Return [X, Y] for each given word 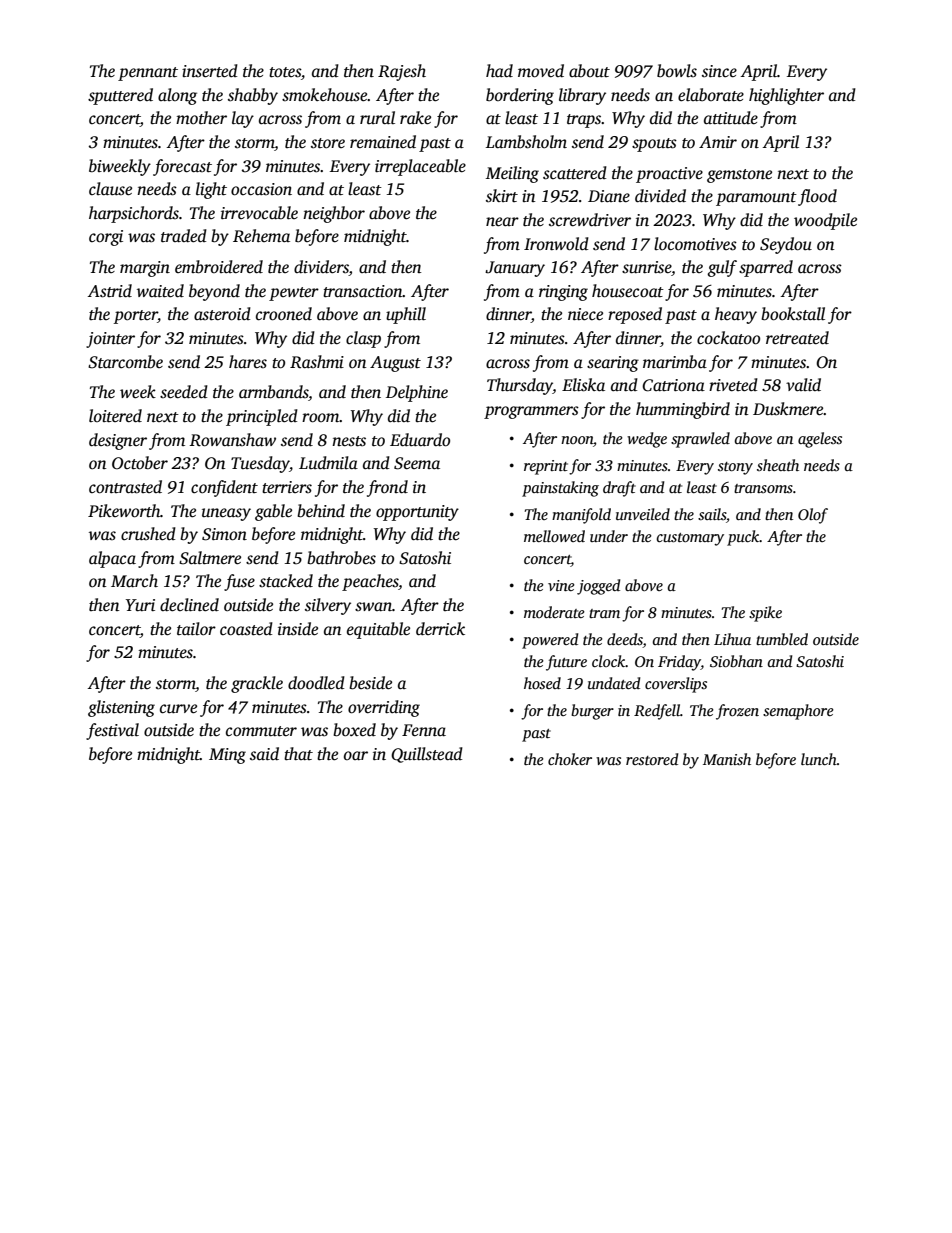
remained [383, 142]
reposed [635, 315]
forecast [182, 167]
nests [349, 441]
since [719, 71]
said [264, 754]
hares [248, 362]
